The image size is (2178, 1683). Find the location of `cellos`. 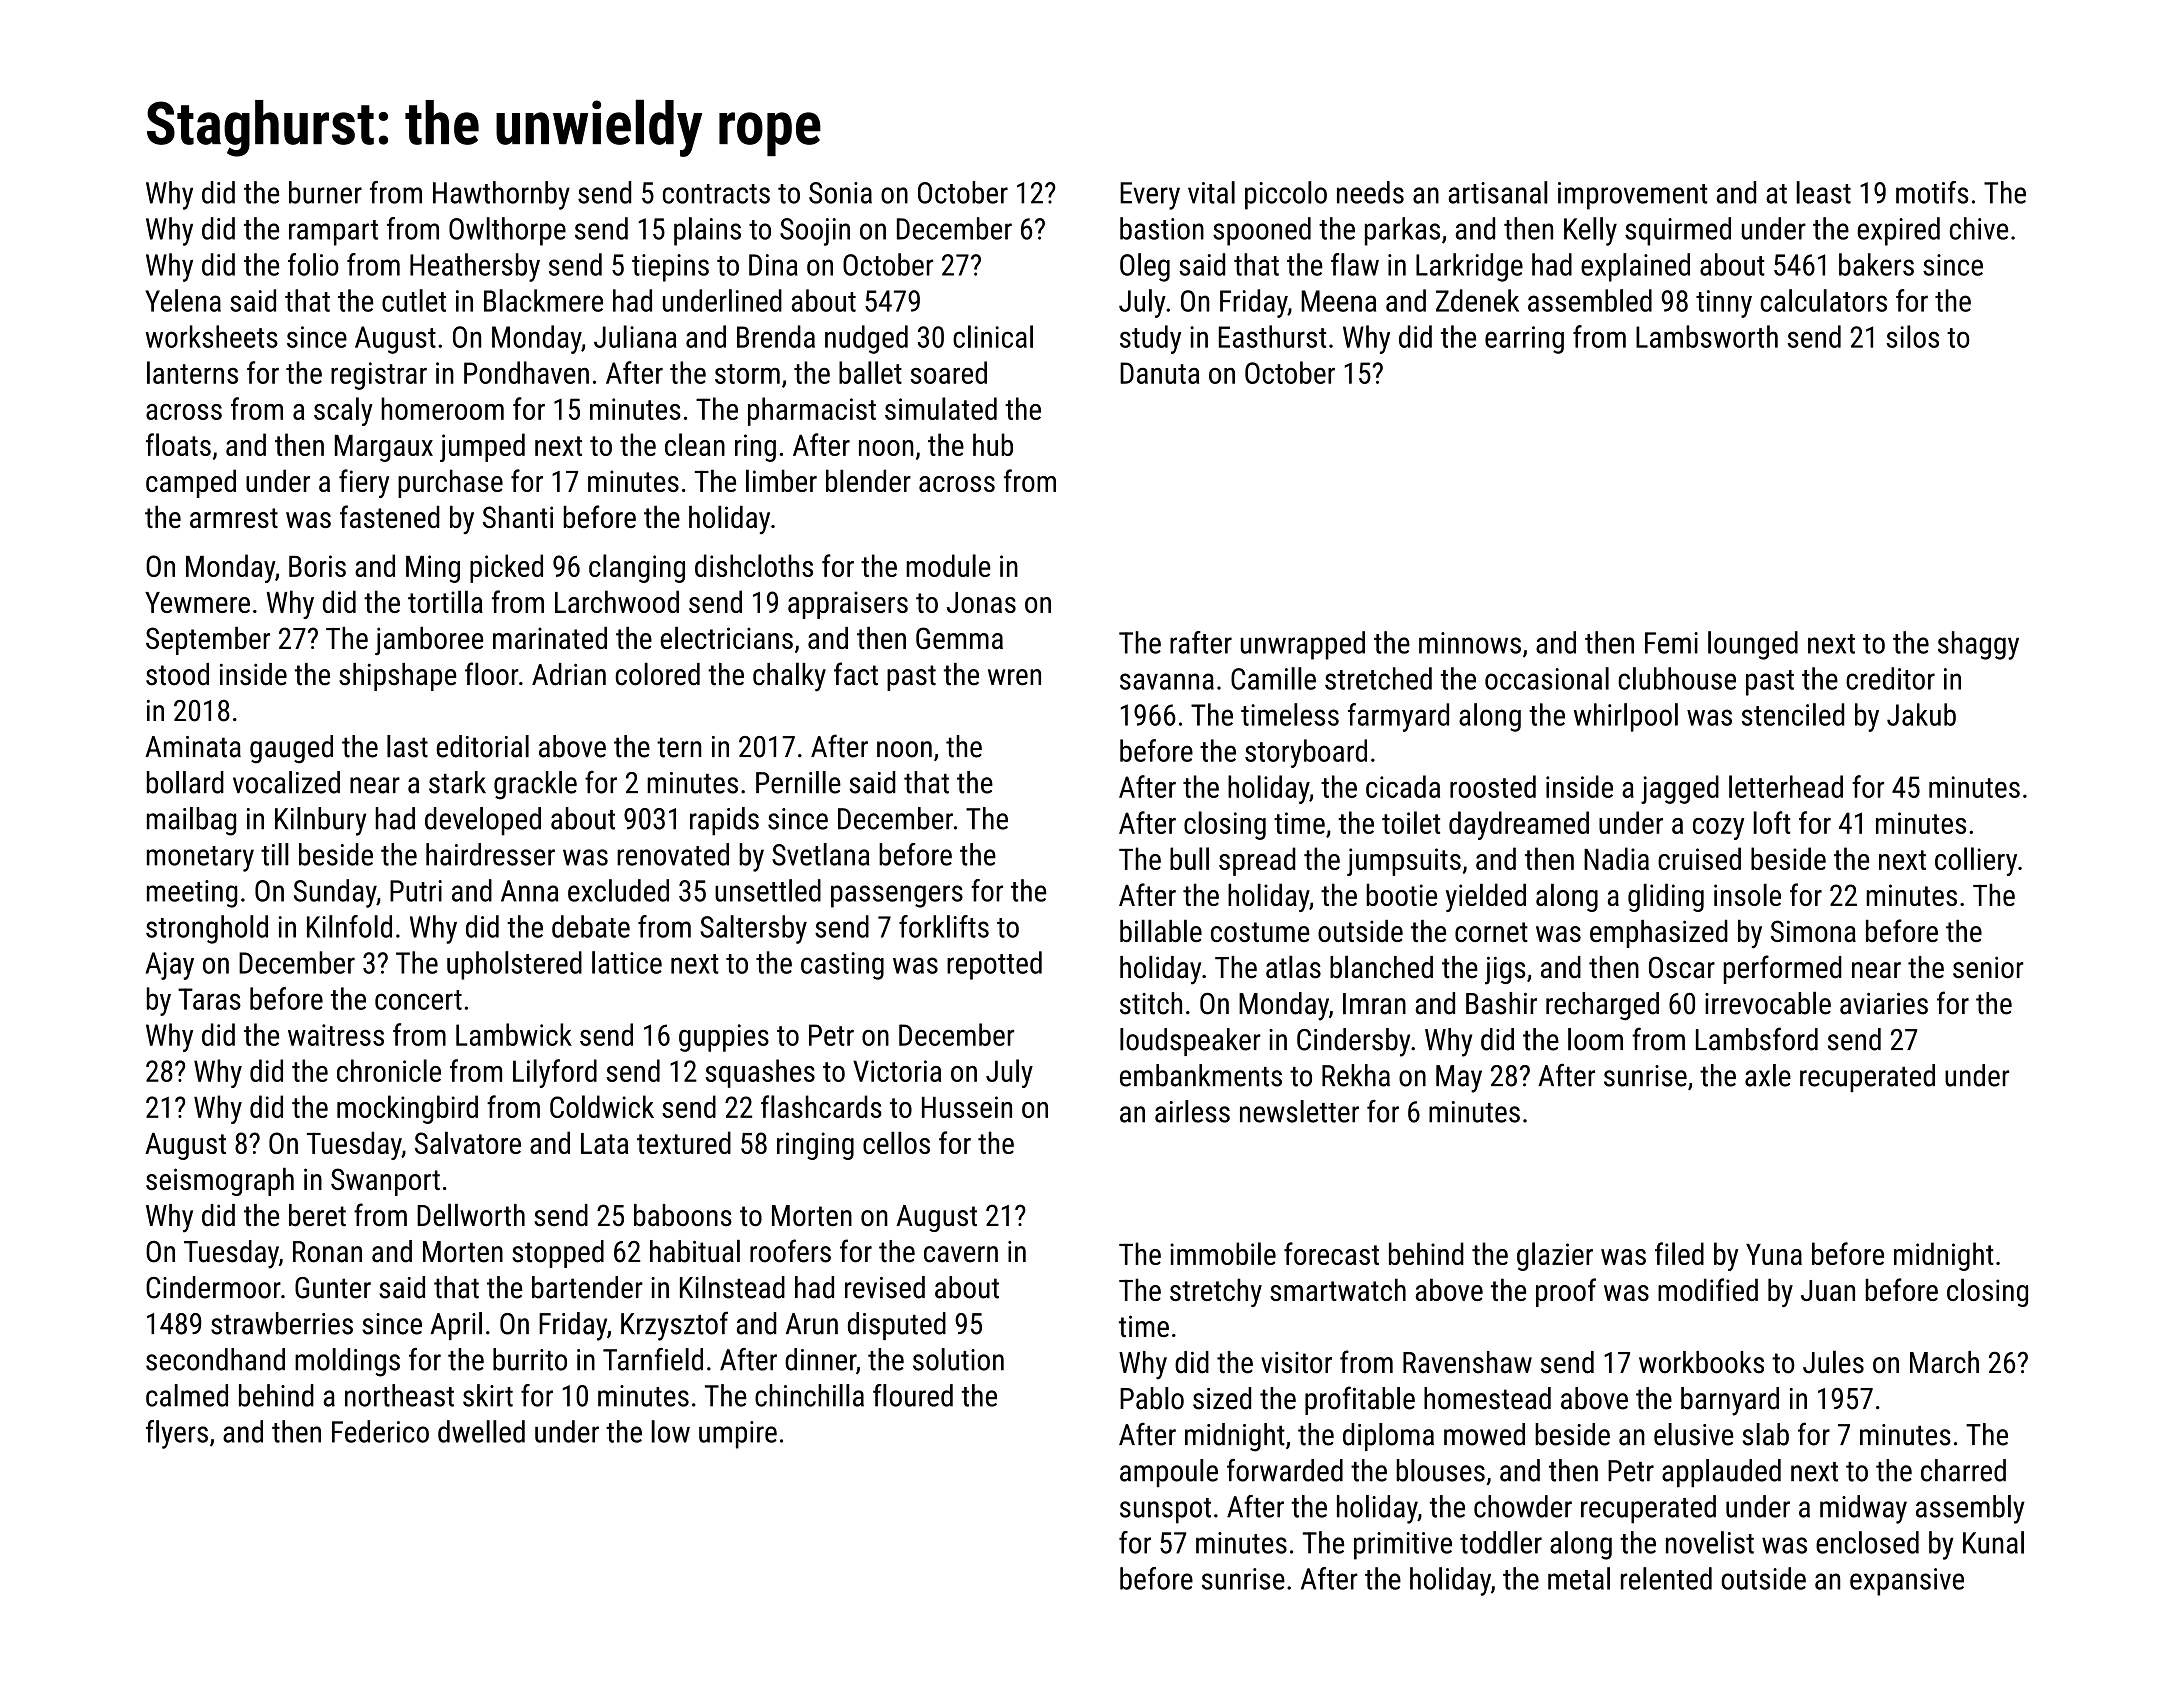

cellos is located at coordinates (896, 1142).
